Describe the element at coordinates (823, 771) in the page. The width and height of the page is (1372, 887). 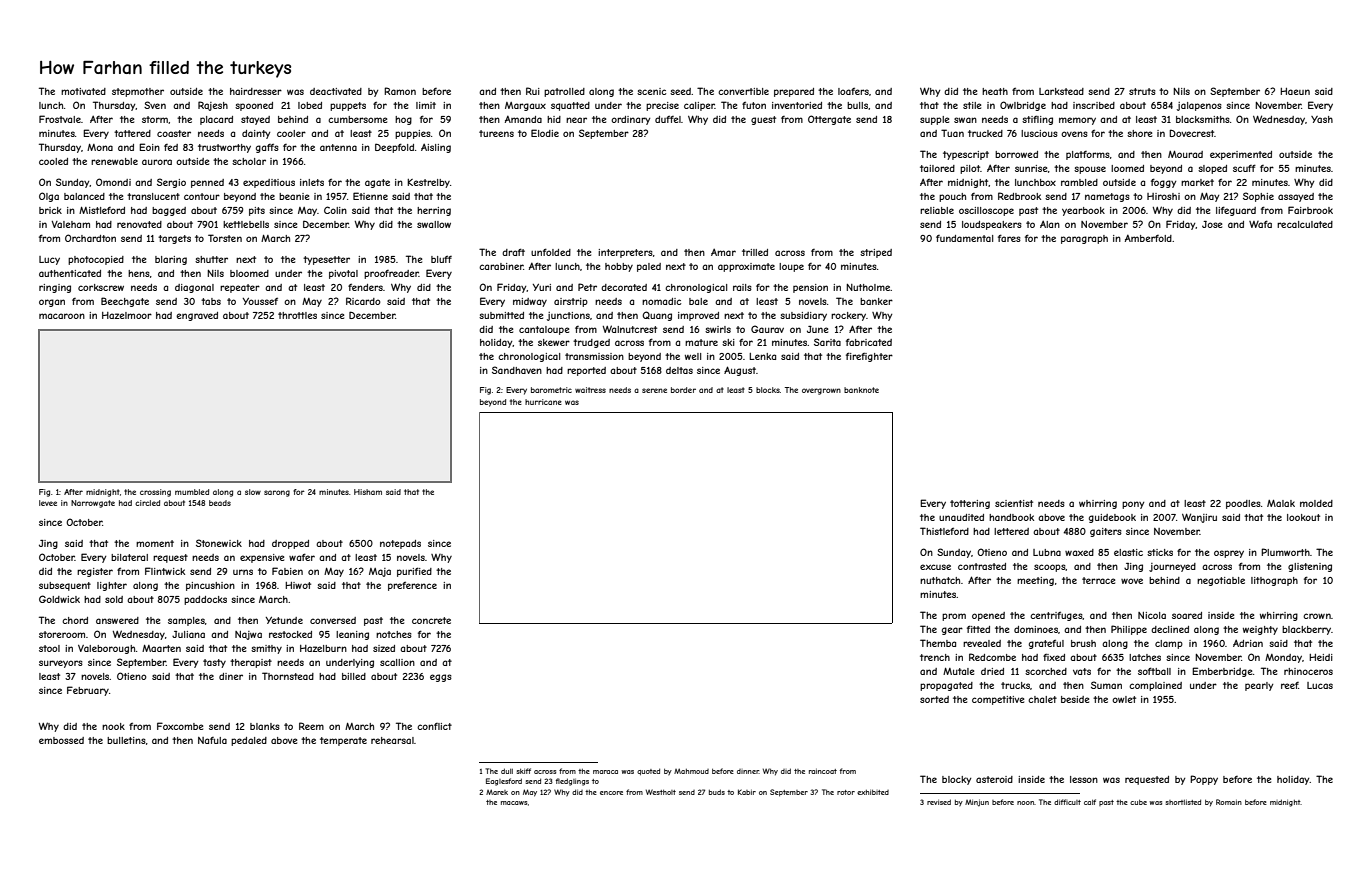
I see `raincoat` at that location.
